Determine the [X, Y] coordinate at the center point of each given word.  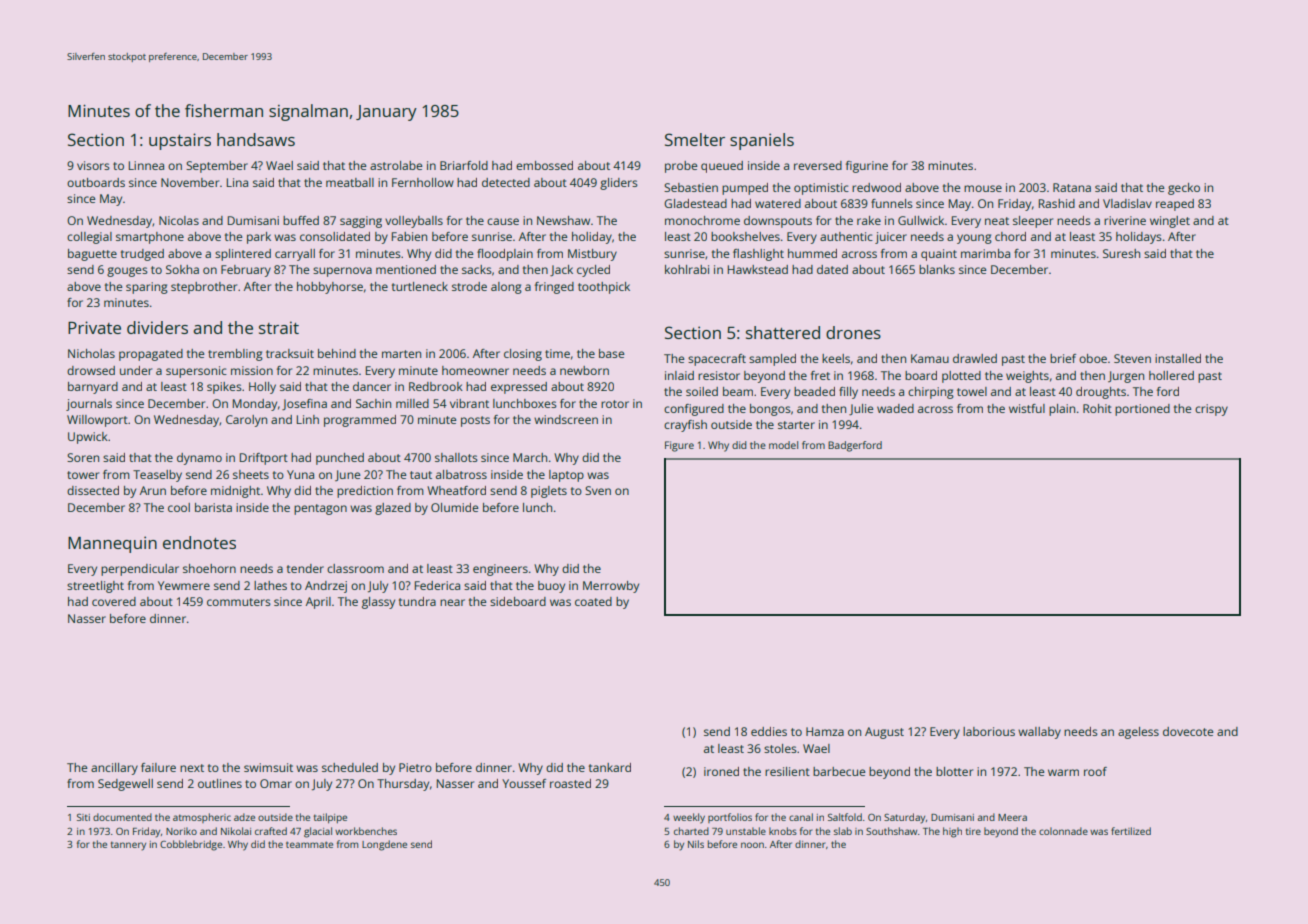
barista [213, 507]
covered [114, 601]
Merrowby [611, 587]
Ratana [1072, 187]
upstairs [180, 141]
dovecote [1188, 731]
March [530, 457]
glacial [318, 832]
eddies [769, 731]
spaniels [762, 141]
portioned [1142, 410]
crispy [1211, 410]
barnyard [93, 388]
